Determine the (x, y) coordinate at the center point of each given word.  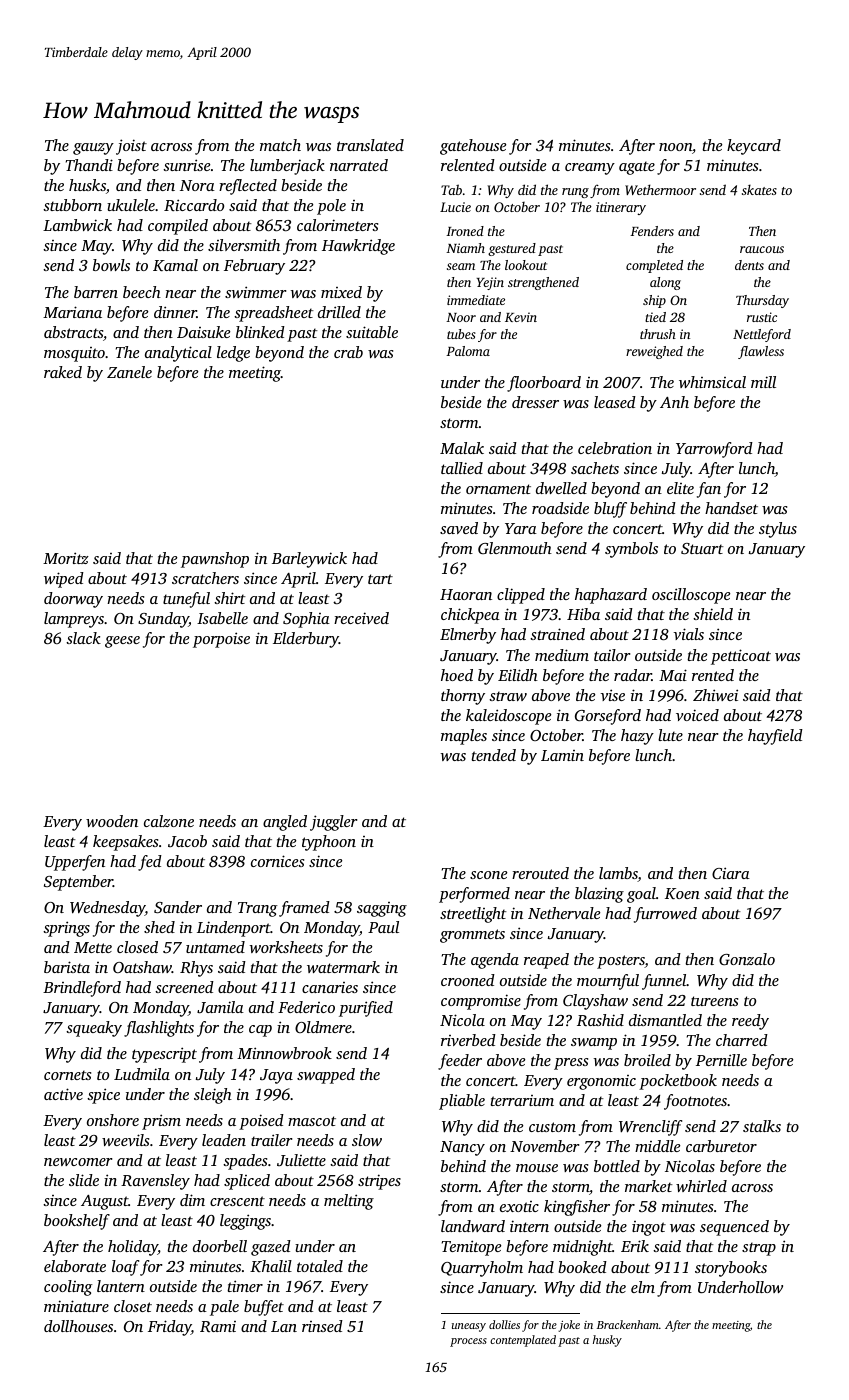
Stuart (702, 548)
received (361, 618)
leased (615, 402)
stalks (762, 1126)
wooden (112, 821)
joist (131, 147)
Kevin (521, 317)
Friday (169, 1328)
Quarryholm (482, 1269)
